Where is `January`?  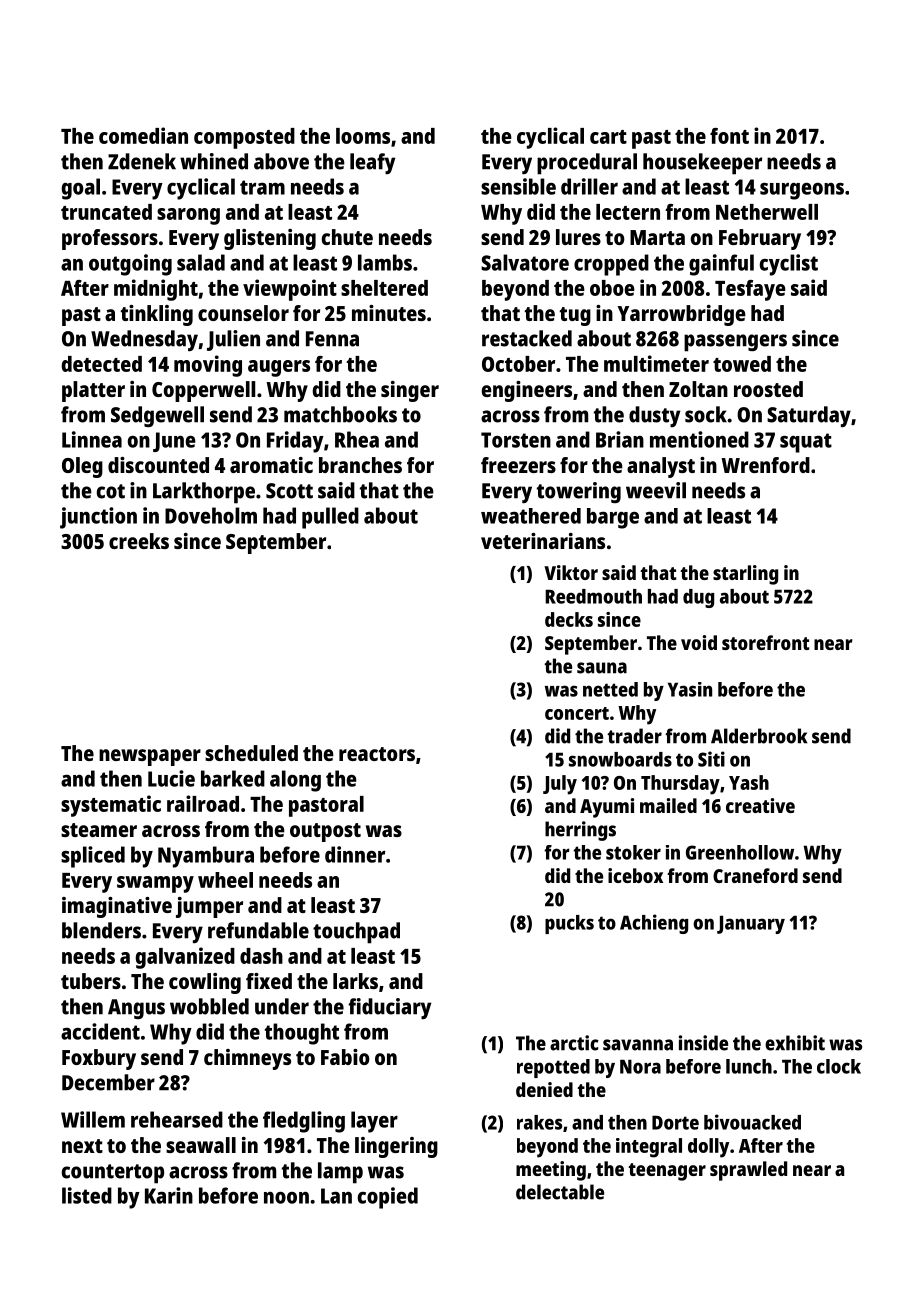 January is located at coordinates (751, 924).
